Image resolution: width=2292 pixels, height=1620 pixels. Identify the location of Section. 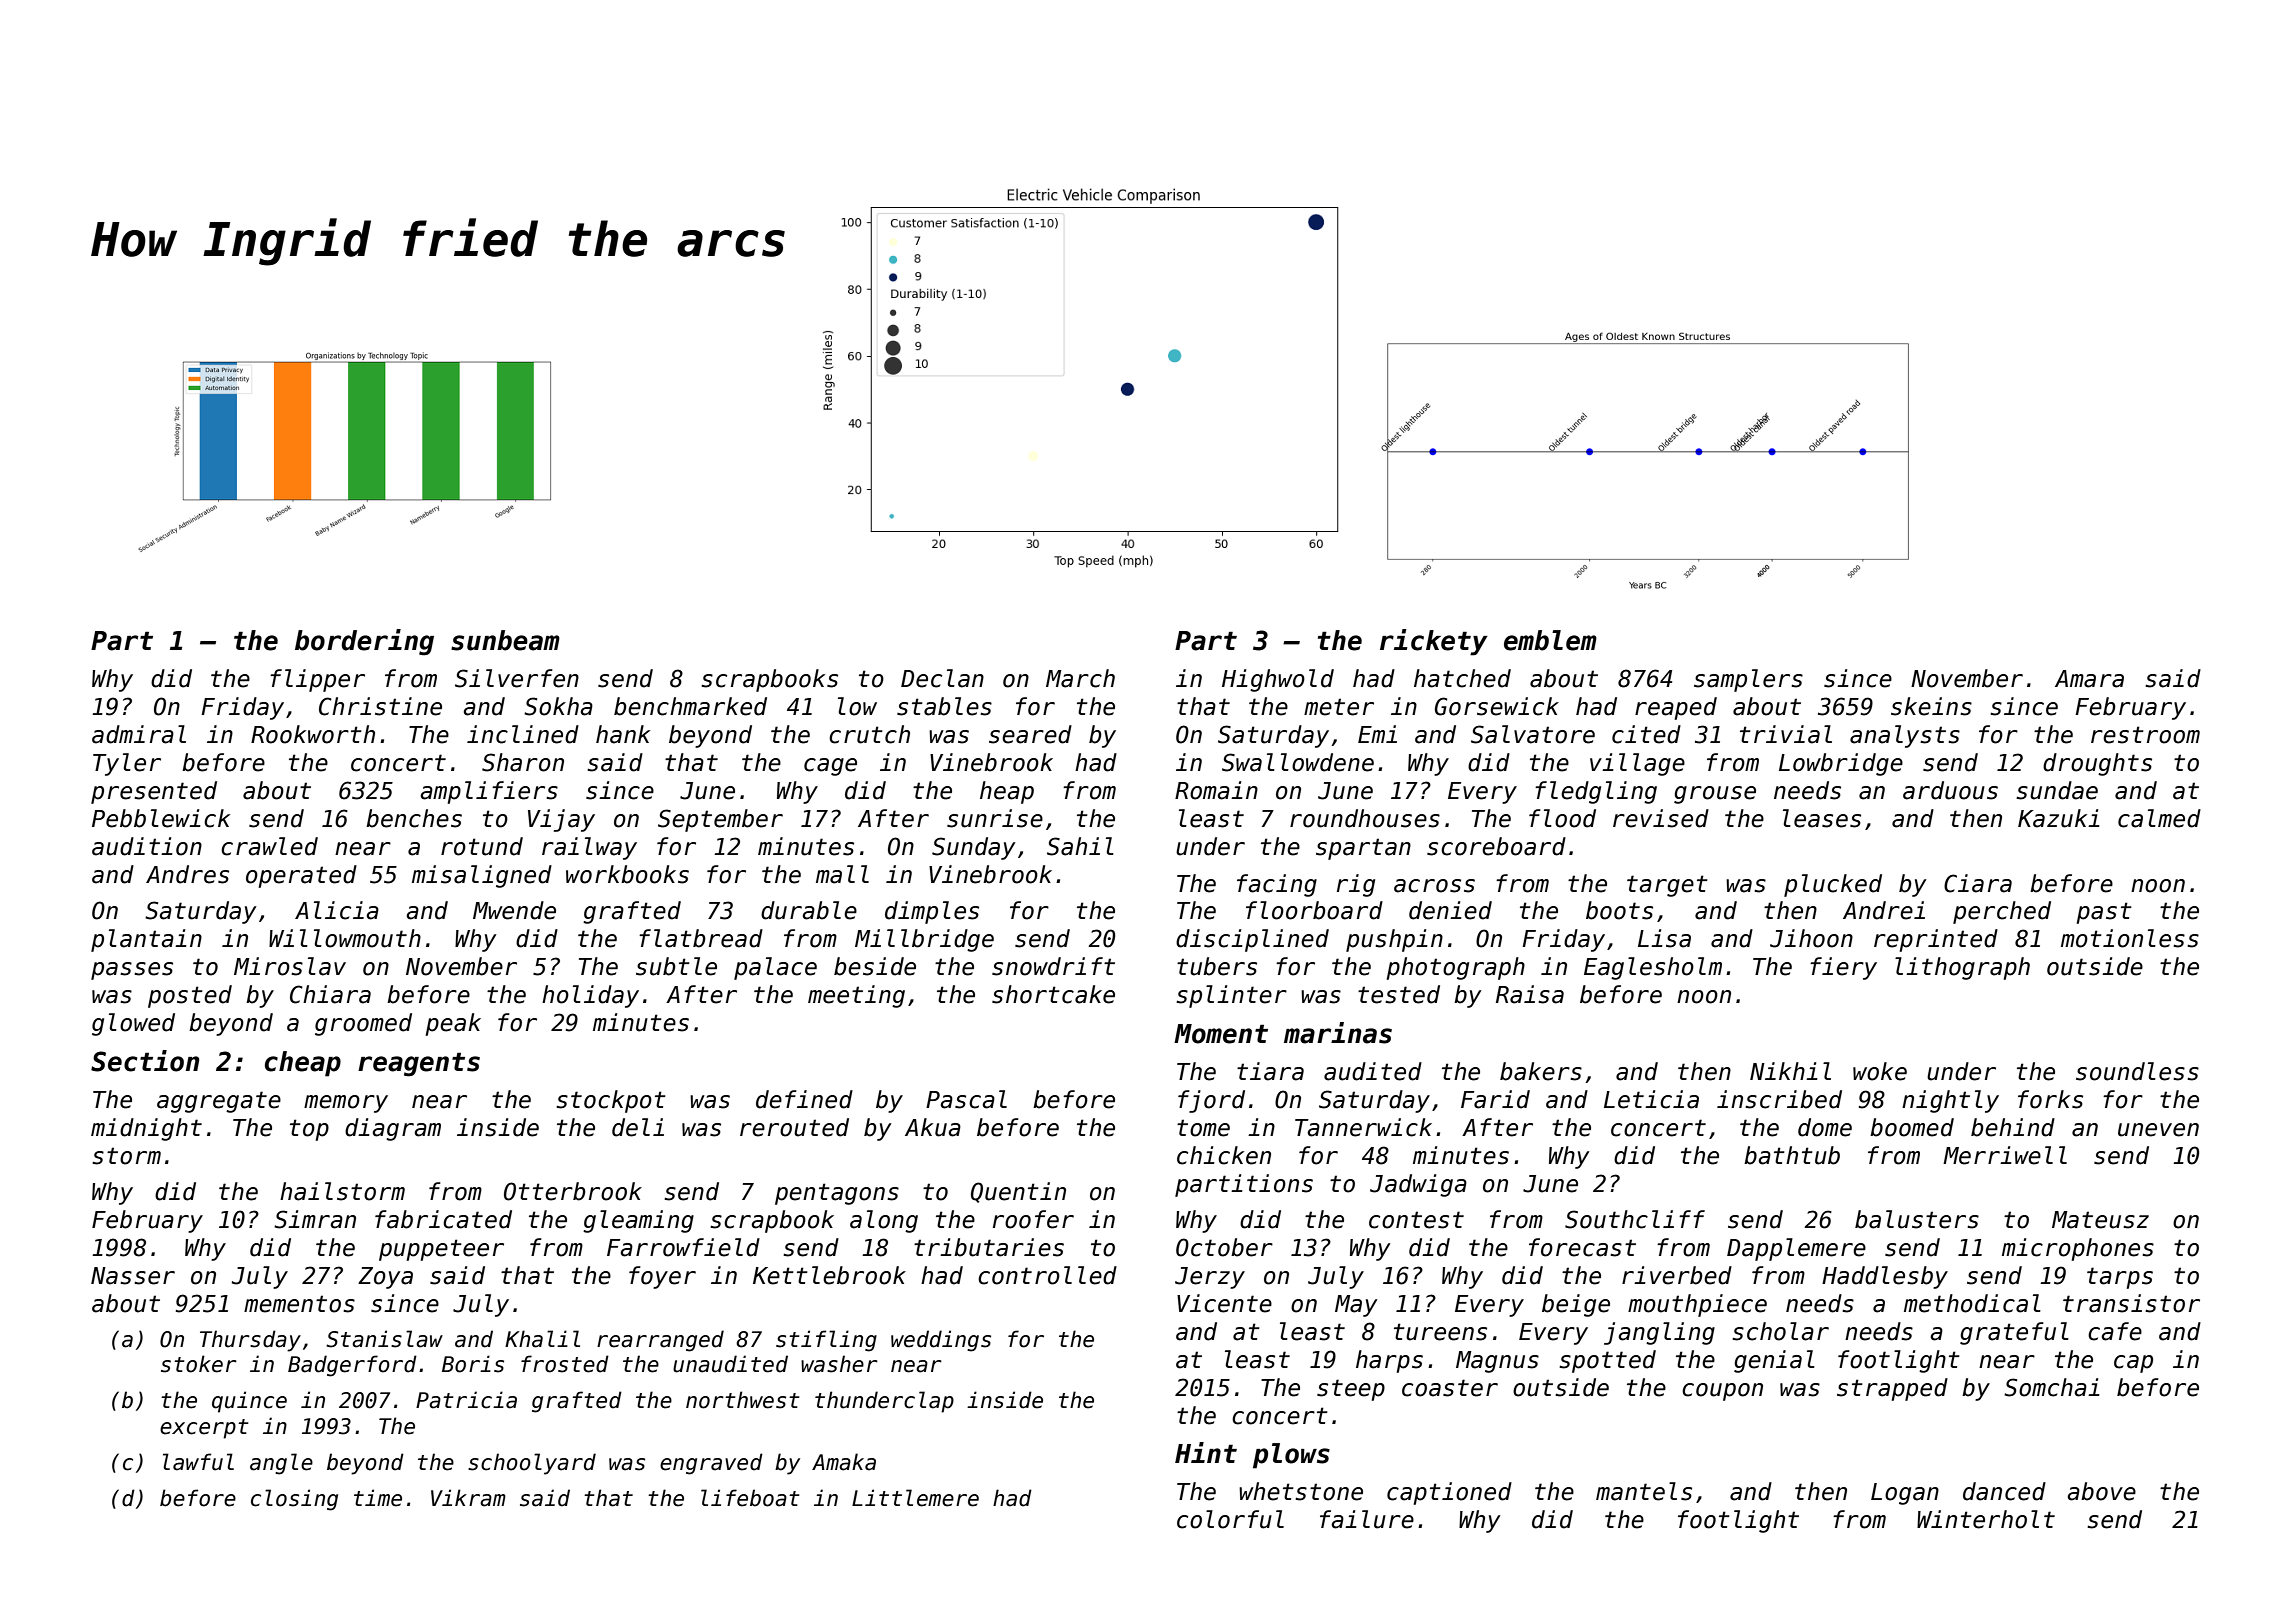
(145, 1061).
